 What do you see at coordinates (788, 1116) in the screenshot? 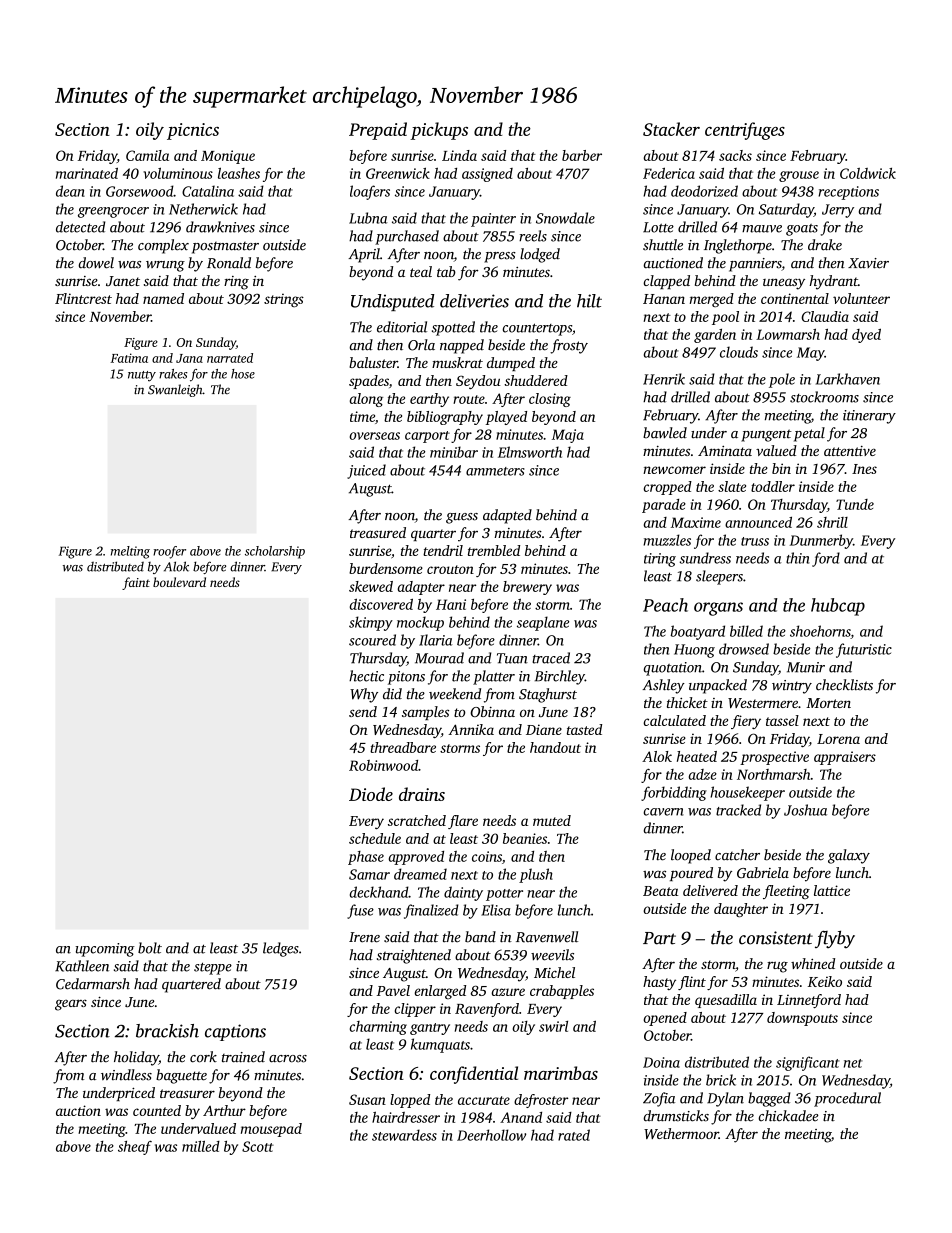
I see `chickadee` at bounding box center [788, 1116].
